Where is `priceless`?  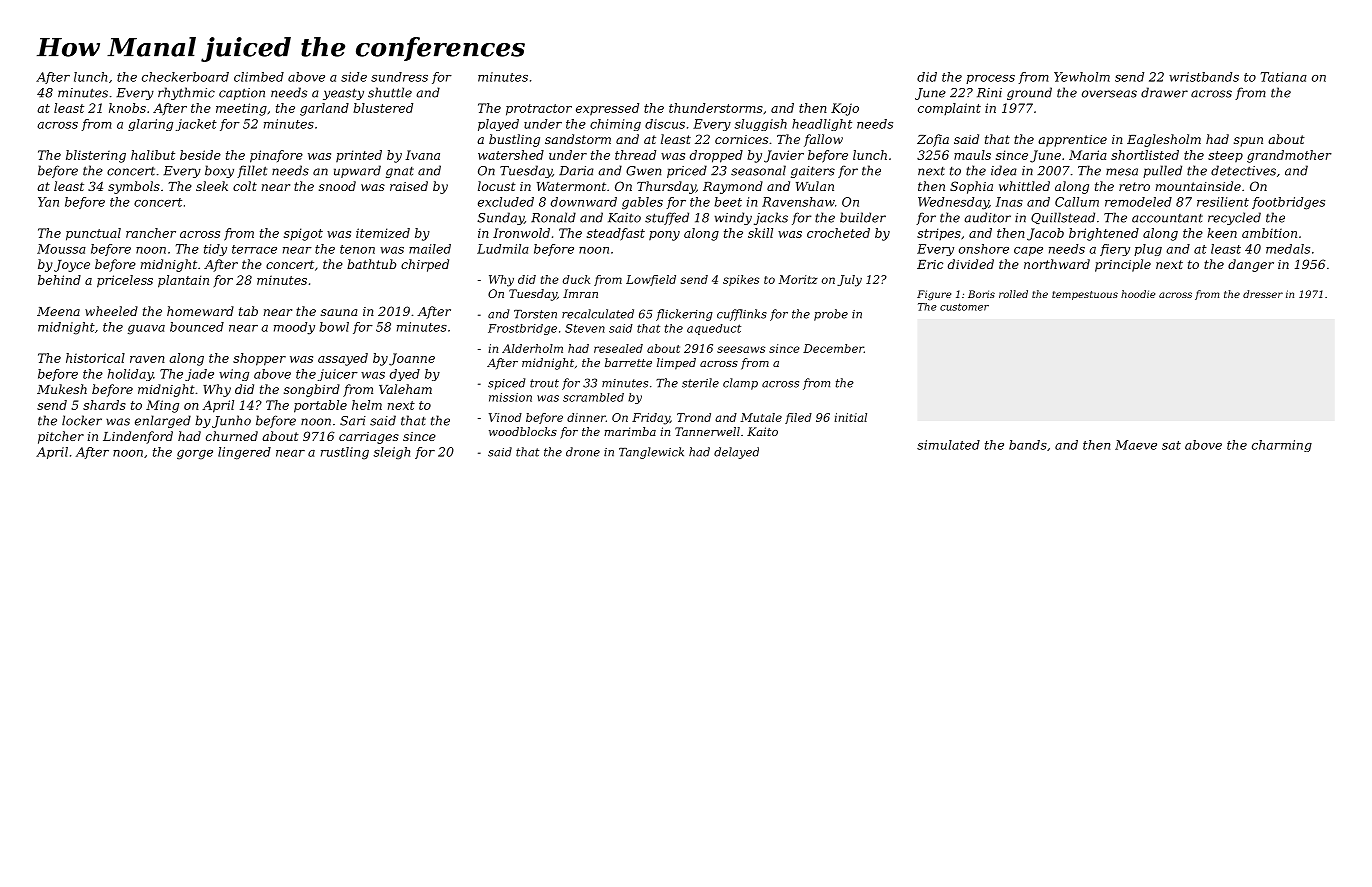 priceless is located at coordinates (125, 281).
